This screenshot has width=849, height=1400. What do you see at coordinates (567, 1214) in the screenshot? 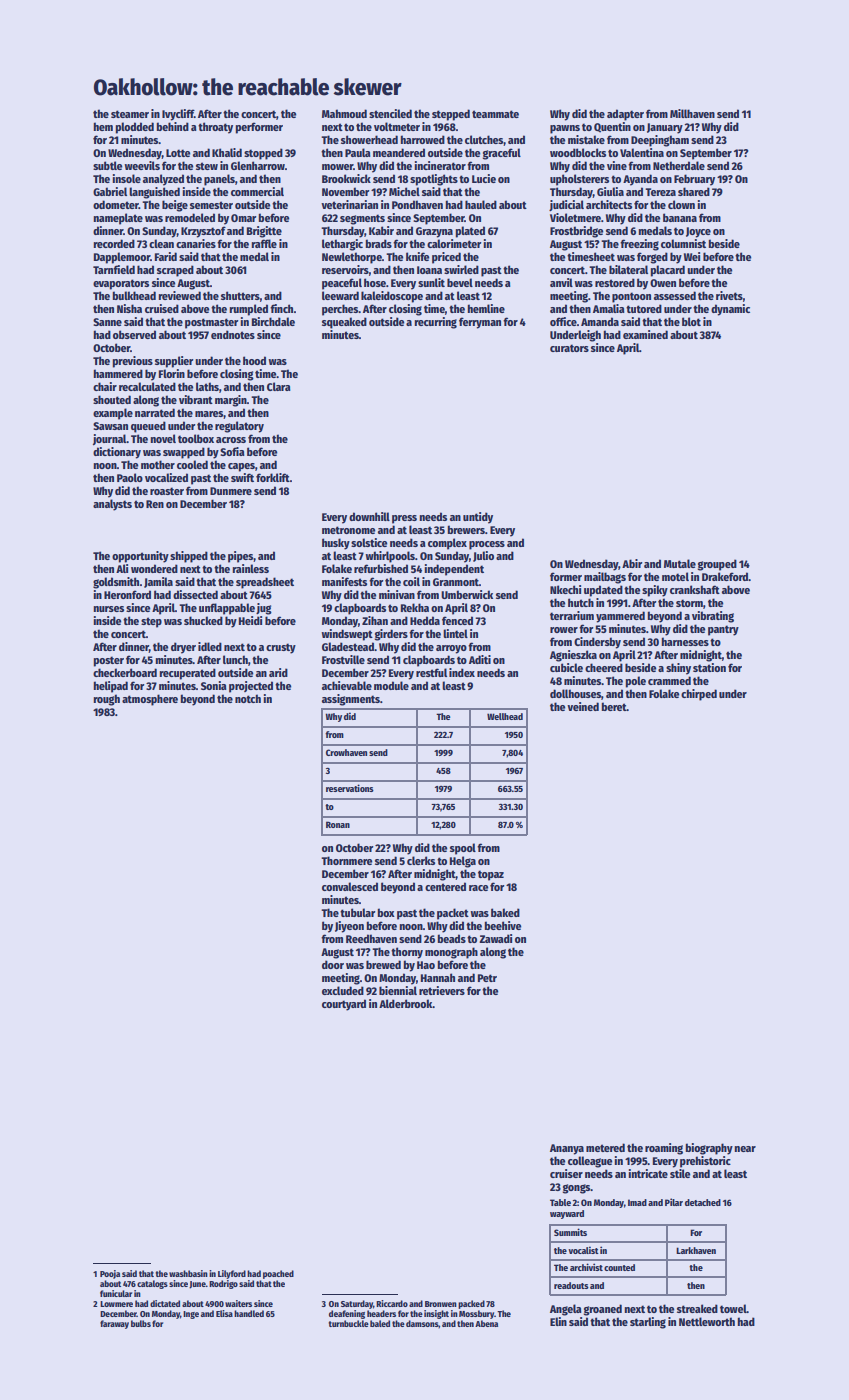
I see `wayward` at bounding box center [567, 1214].
